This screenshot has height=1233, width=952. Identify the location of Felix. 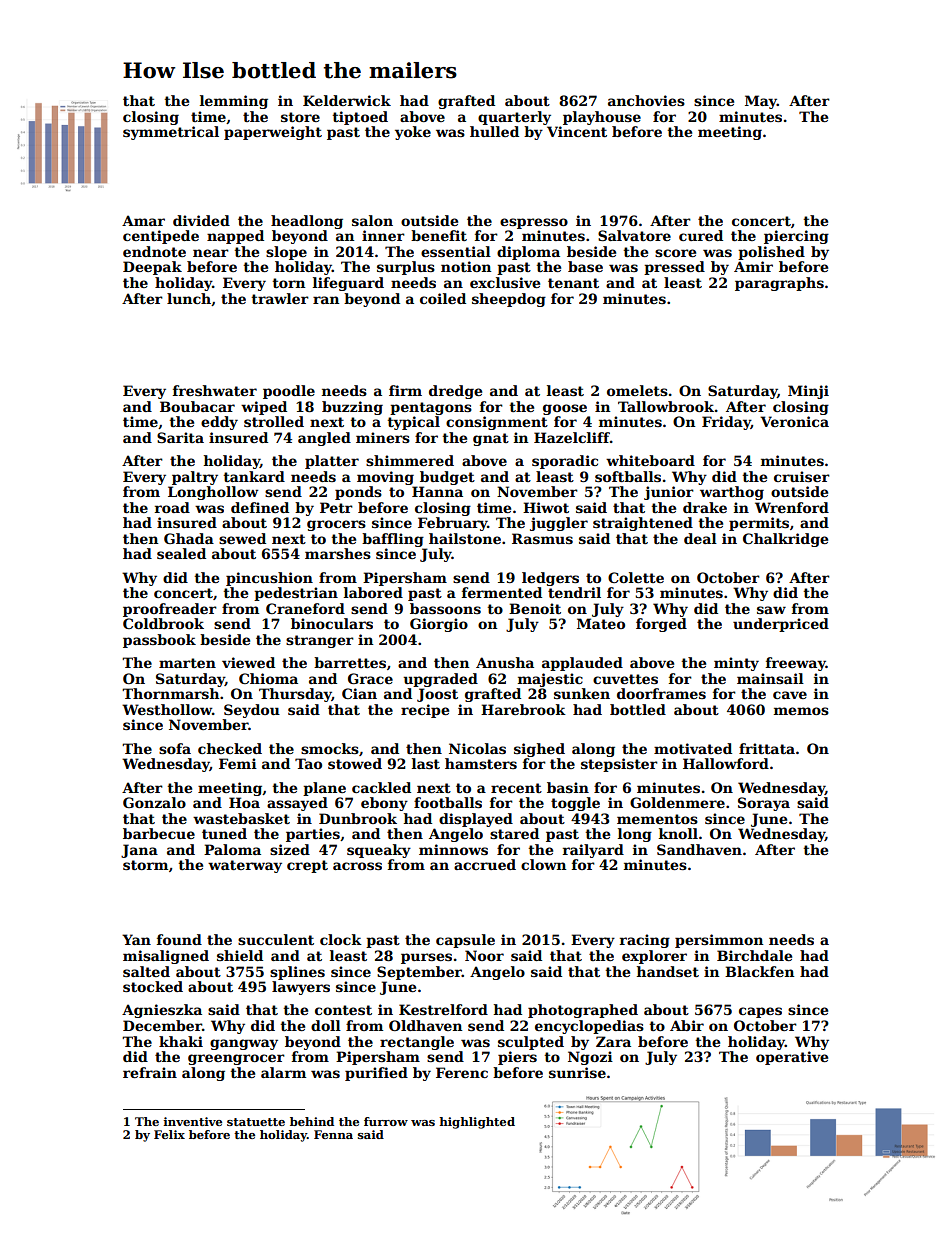
(169, 1134).
